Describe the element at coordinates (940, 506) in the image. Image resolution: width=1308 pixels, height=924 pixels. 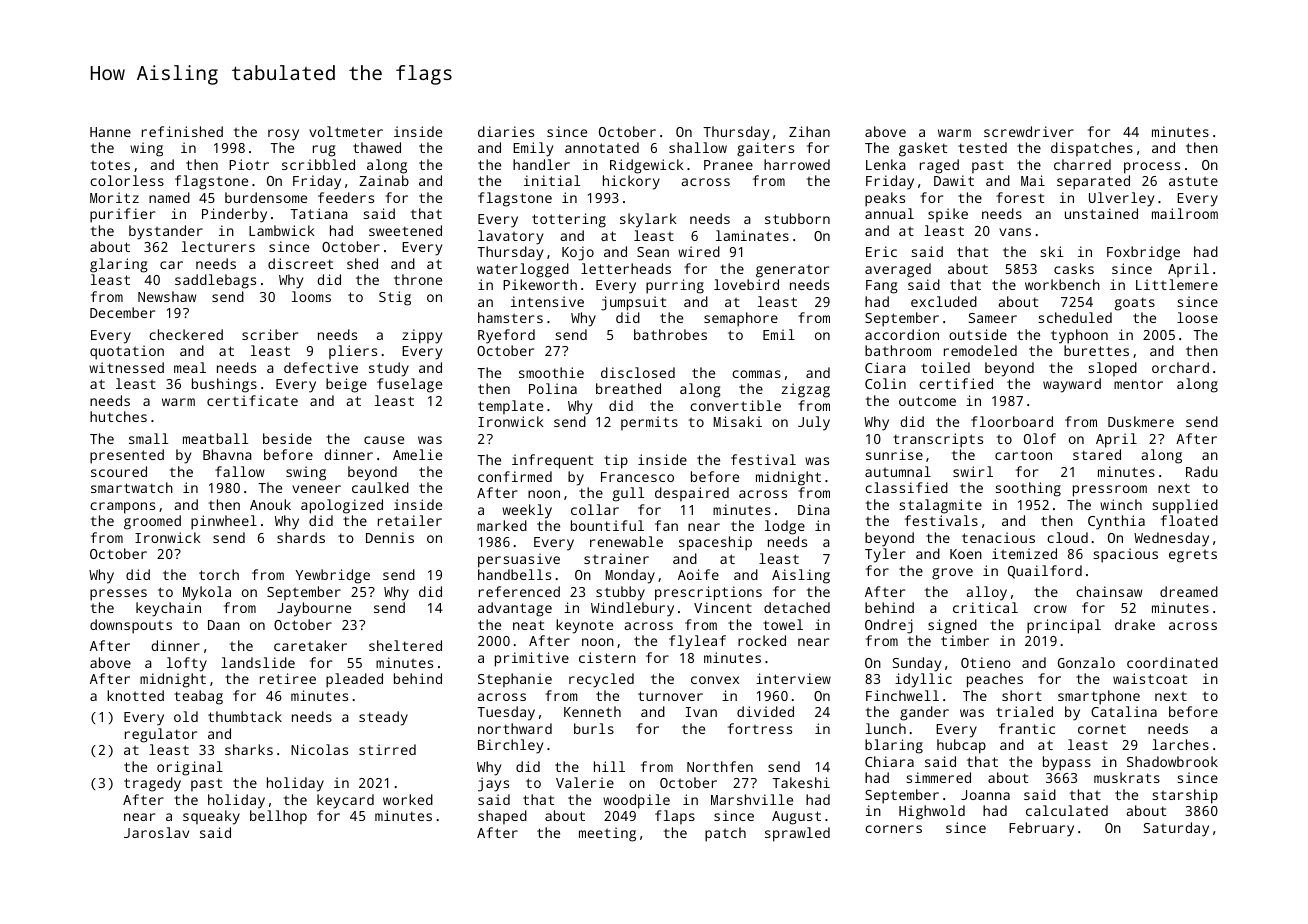
I see `stalagmite` at that location.
